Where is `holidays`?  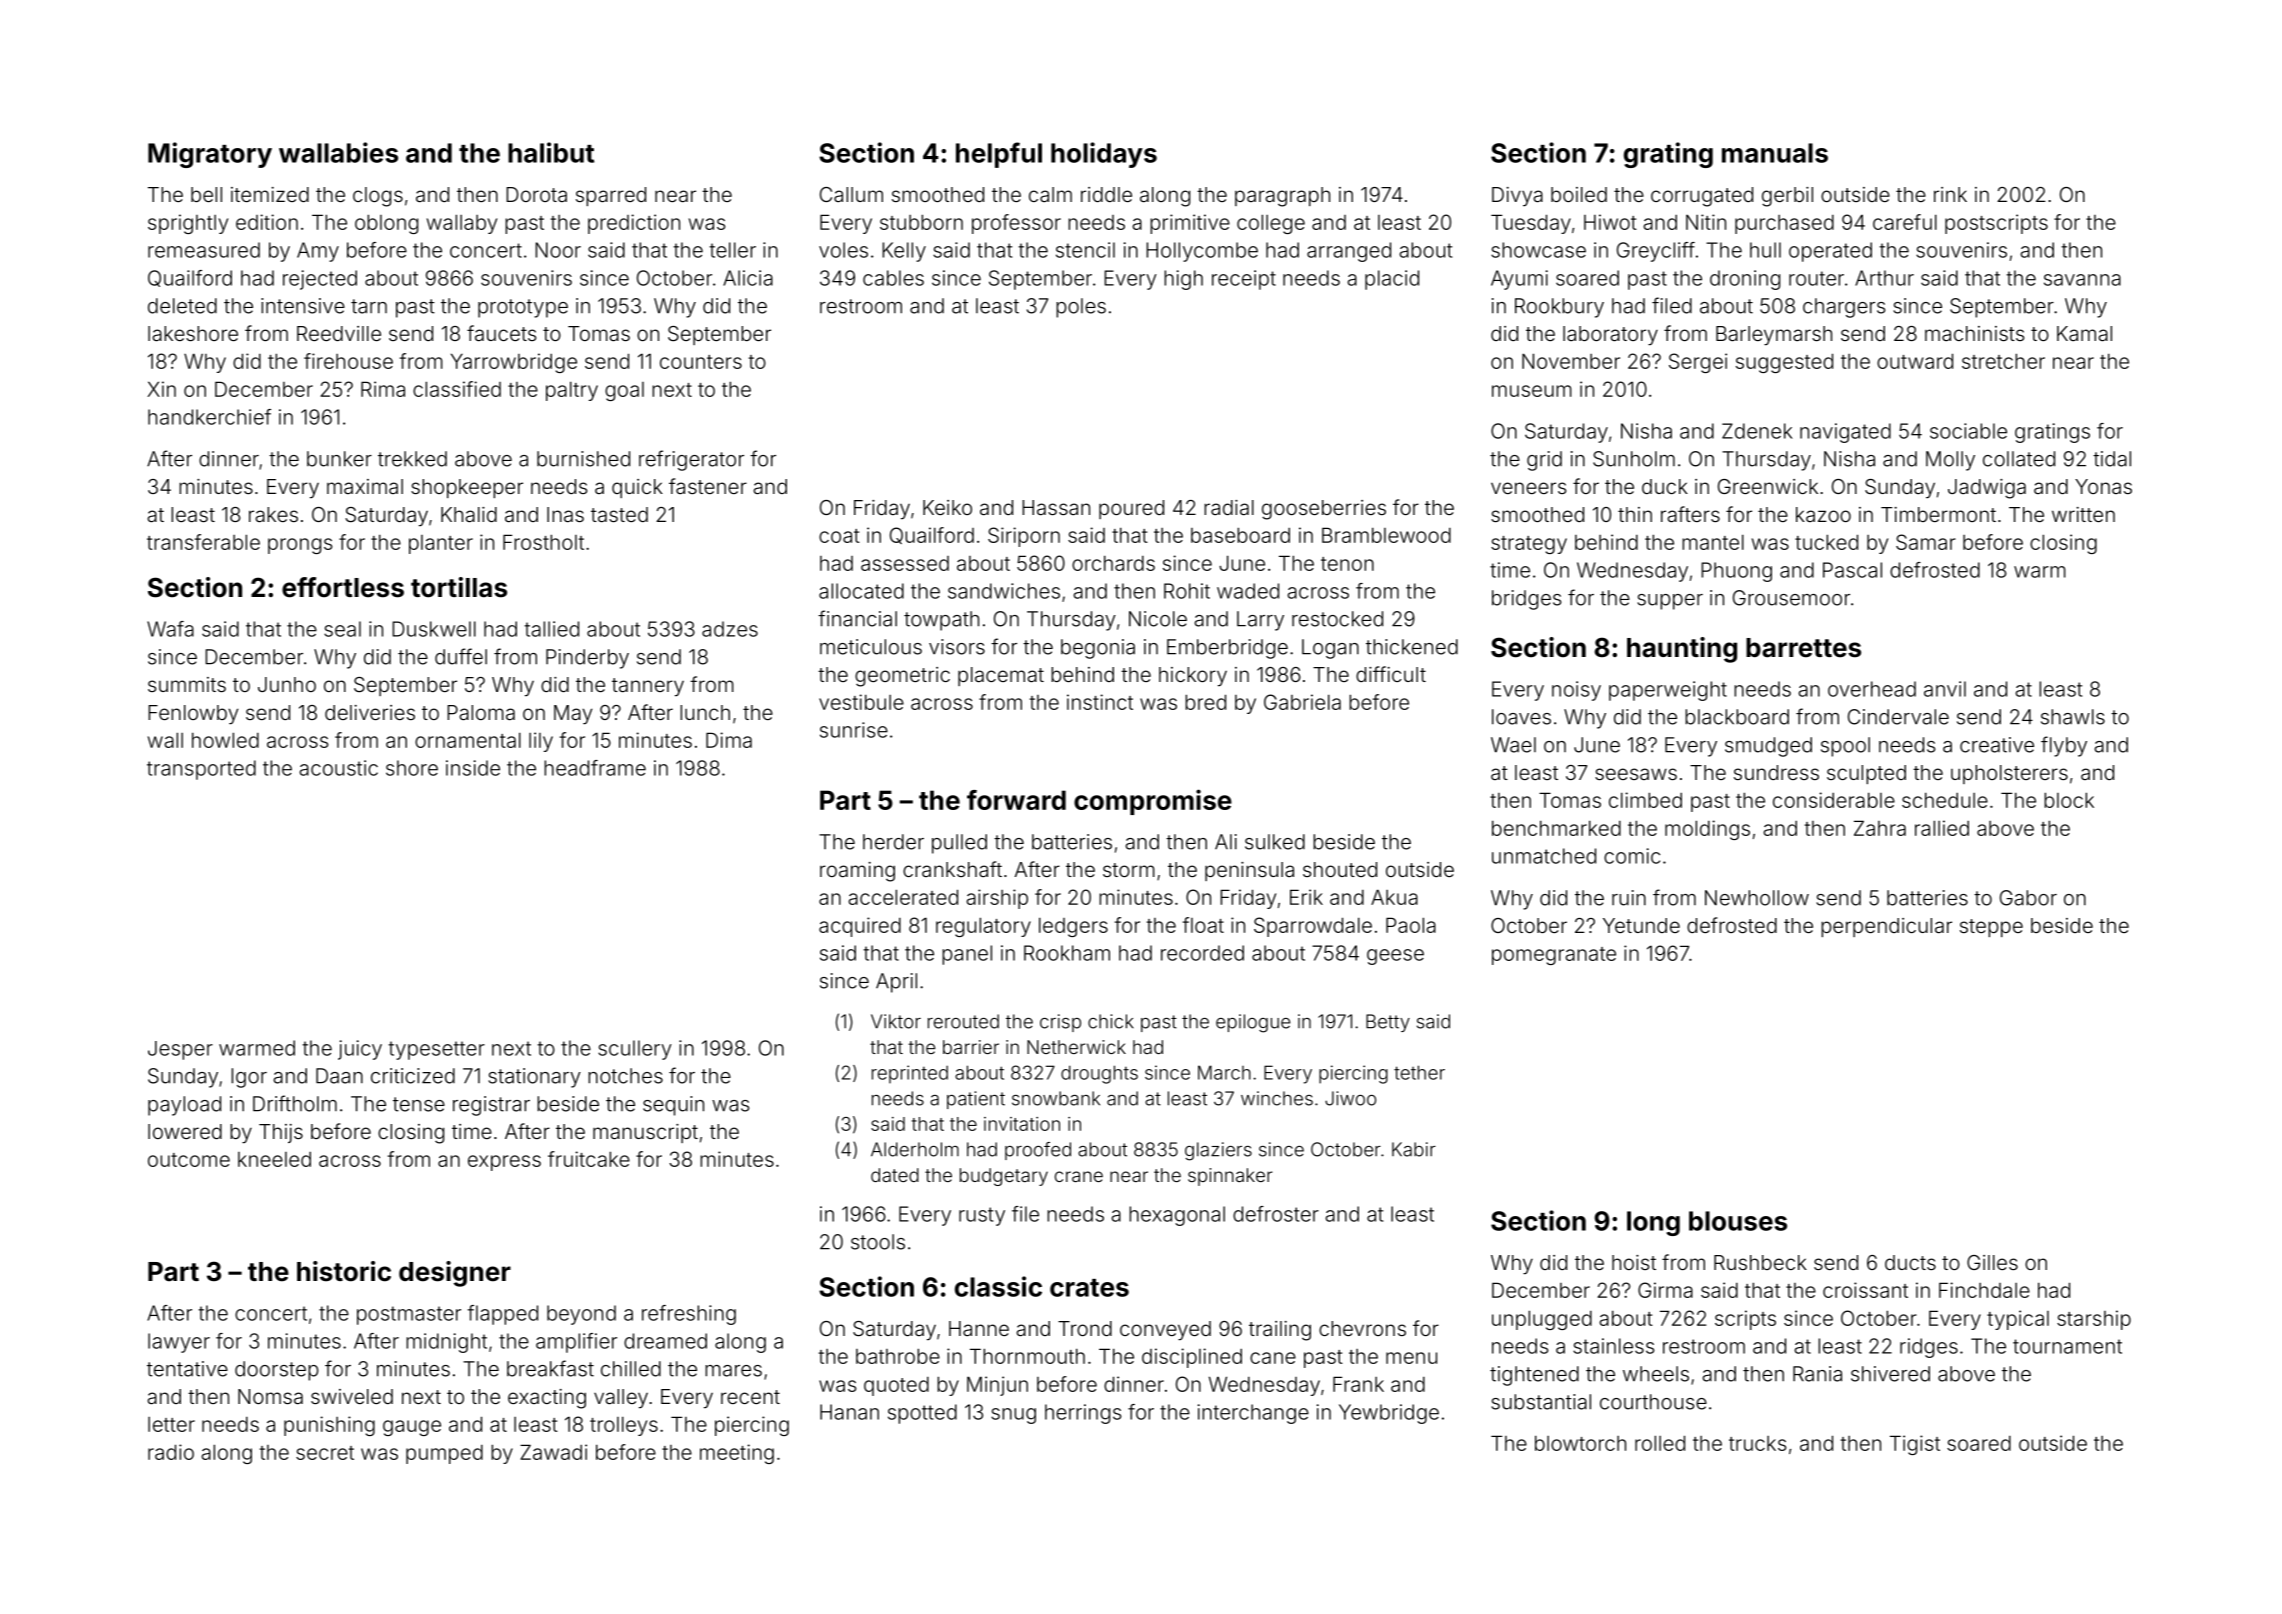 holidays is located at coordinates (1104, 155).
